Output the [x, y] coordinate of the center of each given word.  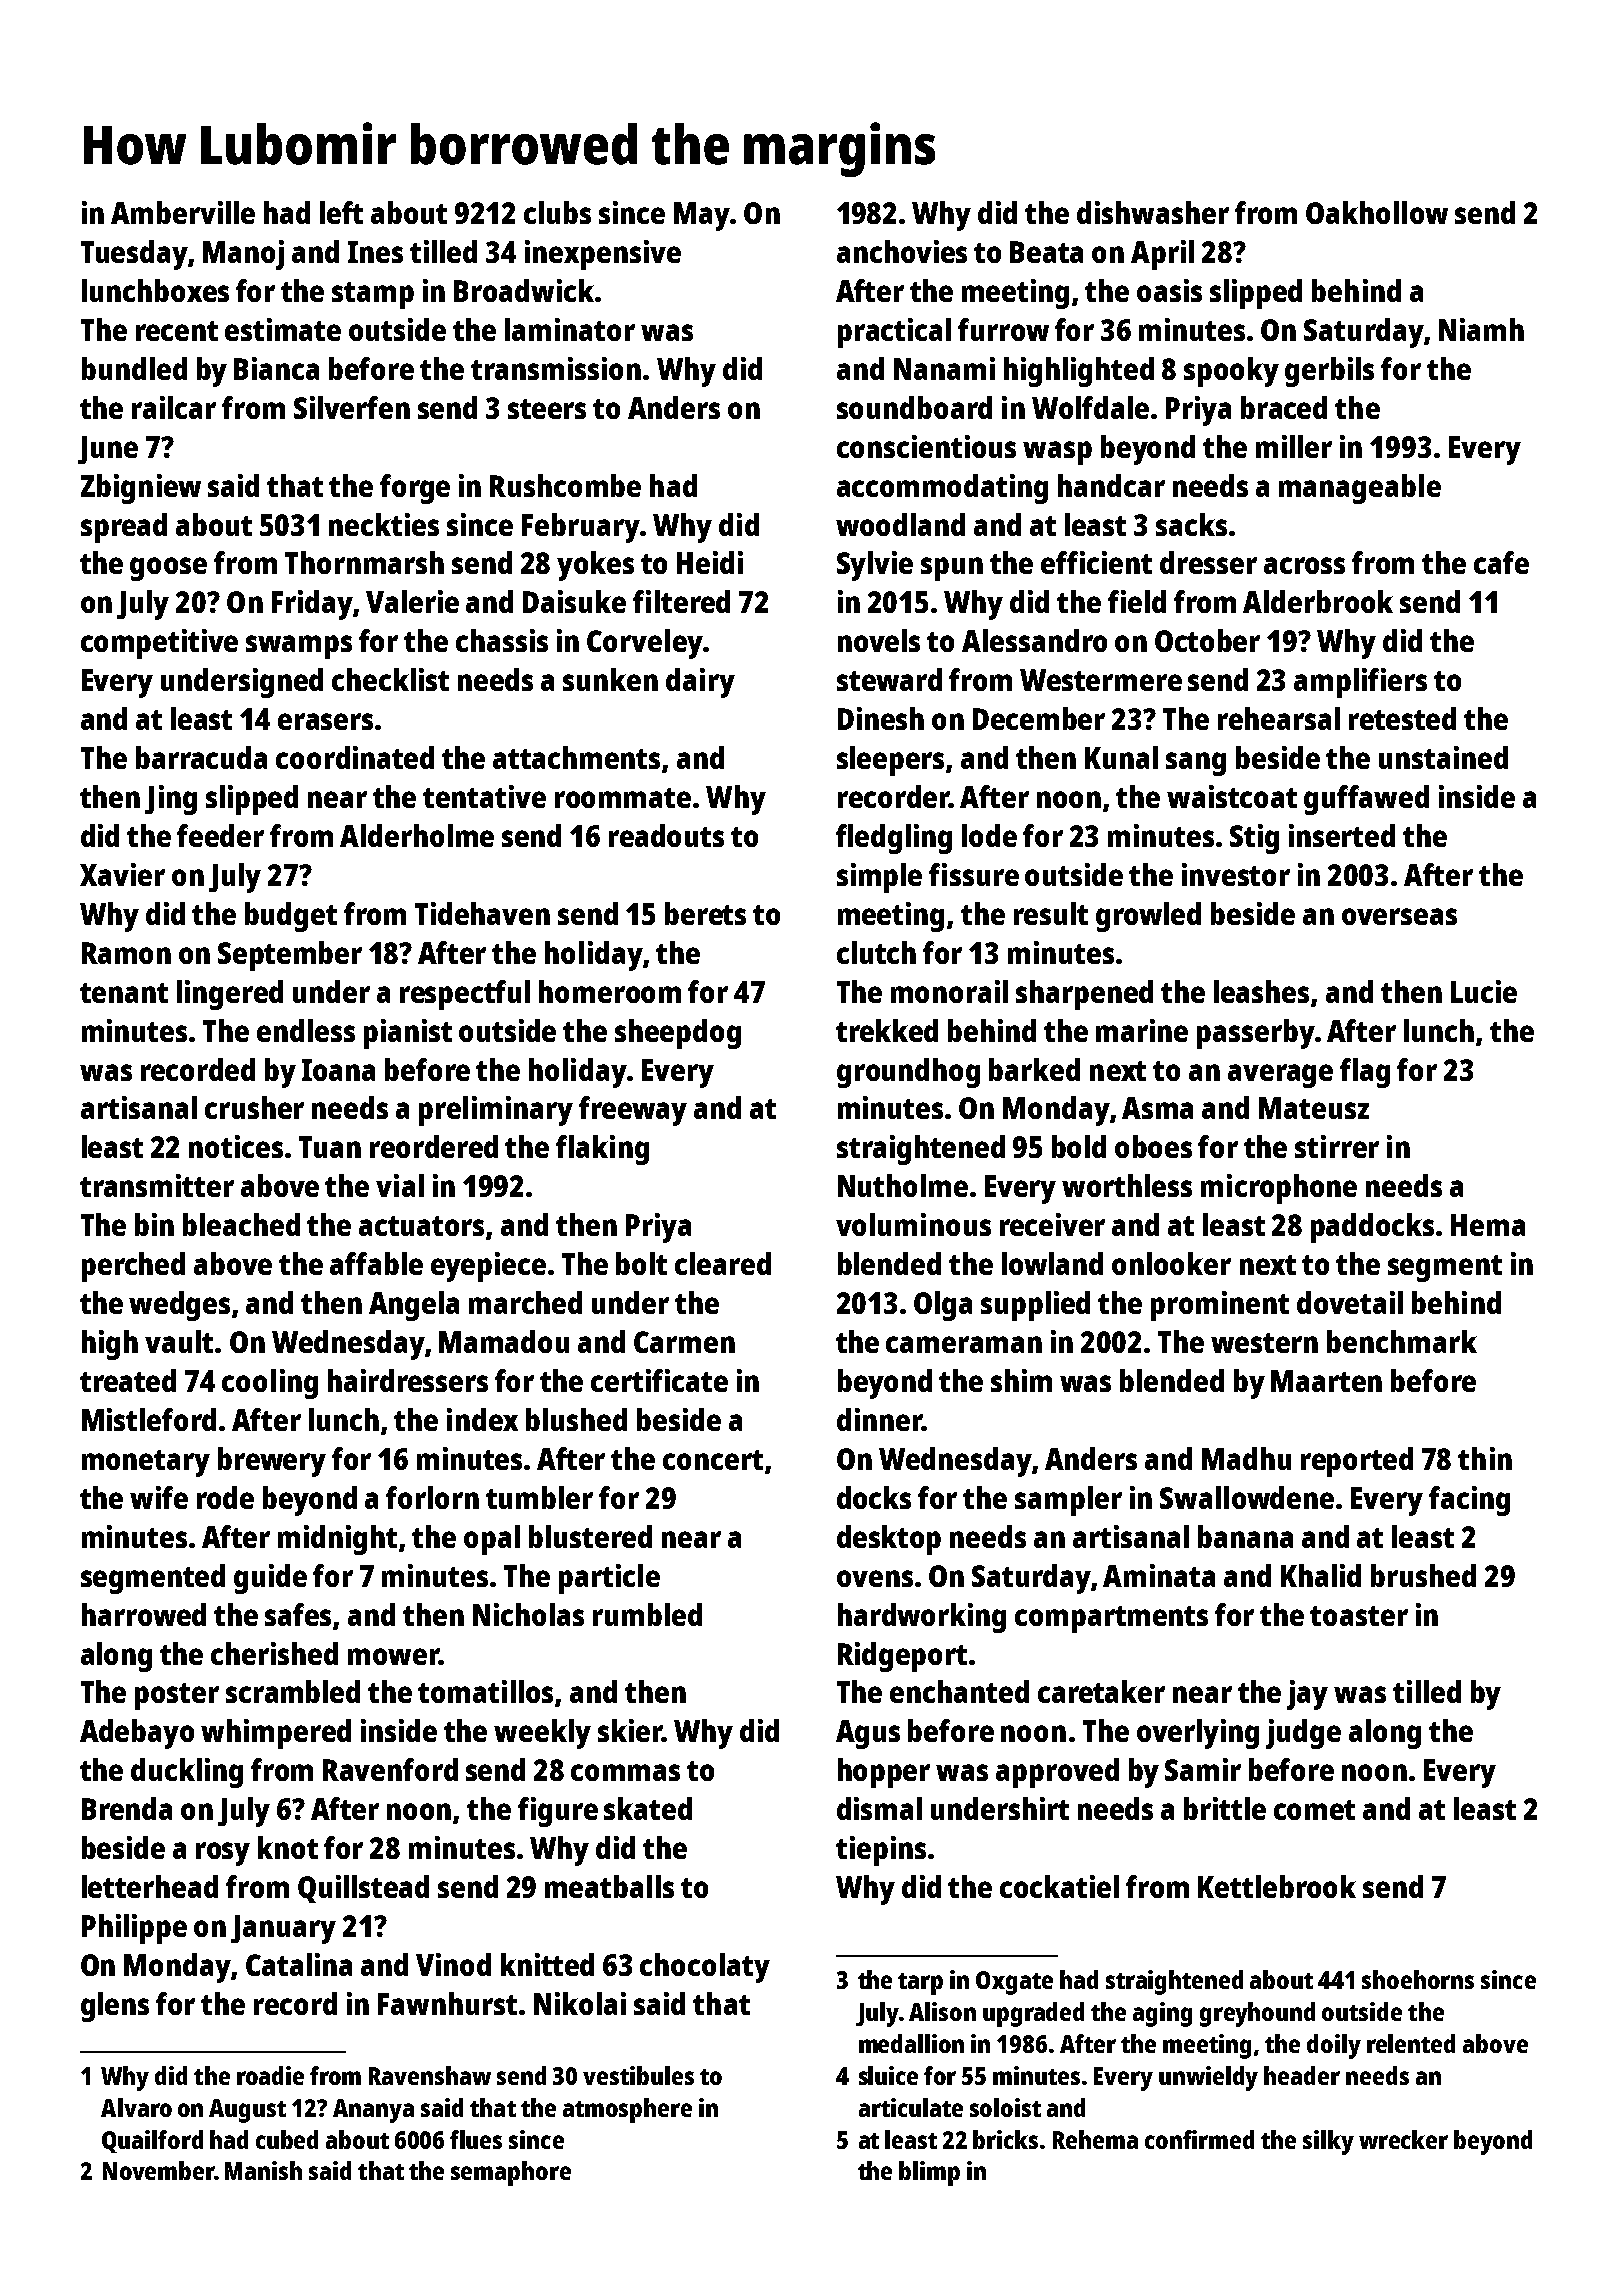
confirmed [1199, 2139]
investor [1236, 874]
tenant [124, 993]
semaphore [511, 2173]
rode [225, 1497]
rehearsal [1279, 718]
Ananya [373, 2111]
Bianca [276, 368]
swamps [299, 647]
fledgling [894, 839]
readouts [666, 835]
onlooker [1171, 1263]
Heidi [710, 562]
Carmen [684, 1342]
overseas [1399, 916]
